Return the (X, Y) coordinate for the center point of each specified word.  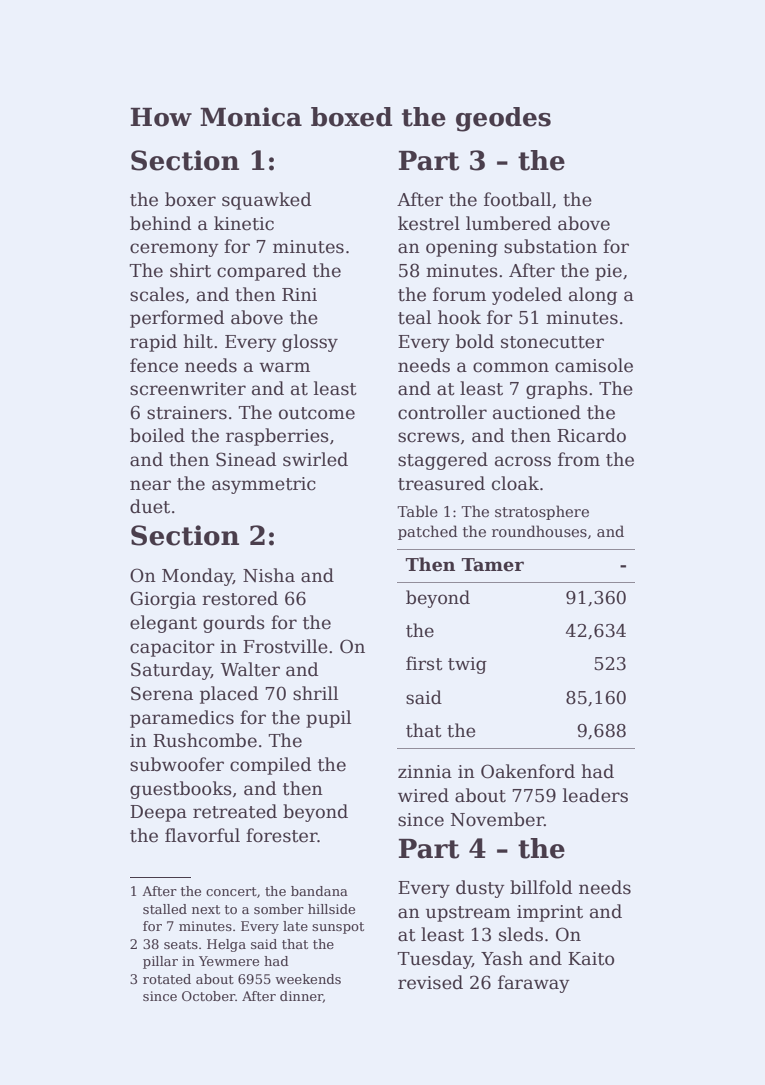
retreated (235, 811)
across (523, 461)
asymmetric (264, 485)
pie (608, 272)
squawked (266, 201)
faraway (534, 984)
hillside (331, 909)
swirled (315, 459)
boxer (190, 199)
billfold (541, 887)
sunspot (338, 928)
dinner (301, 997)
